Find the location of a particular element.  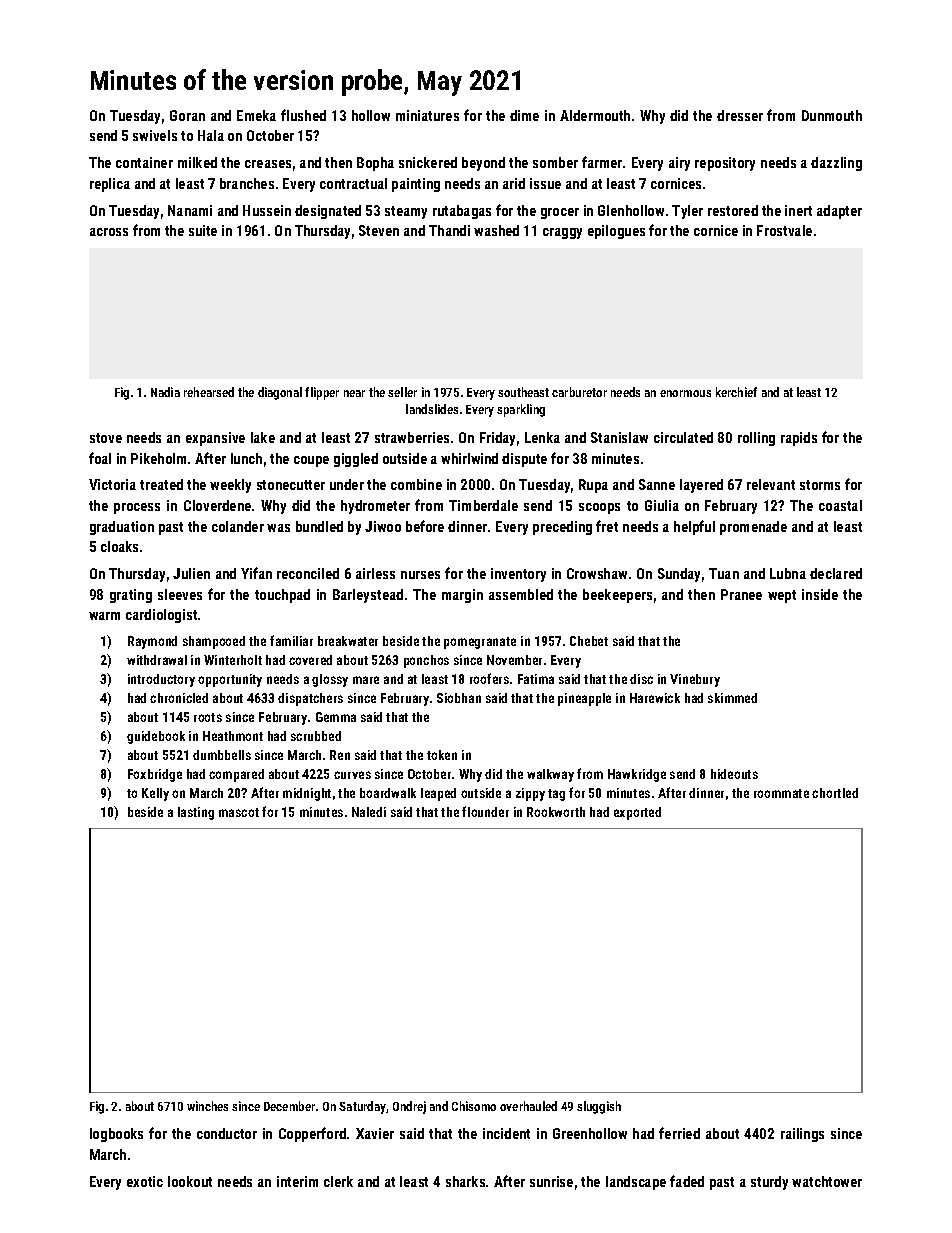

withdrawal is located at coordinates (157, 660).
